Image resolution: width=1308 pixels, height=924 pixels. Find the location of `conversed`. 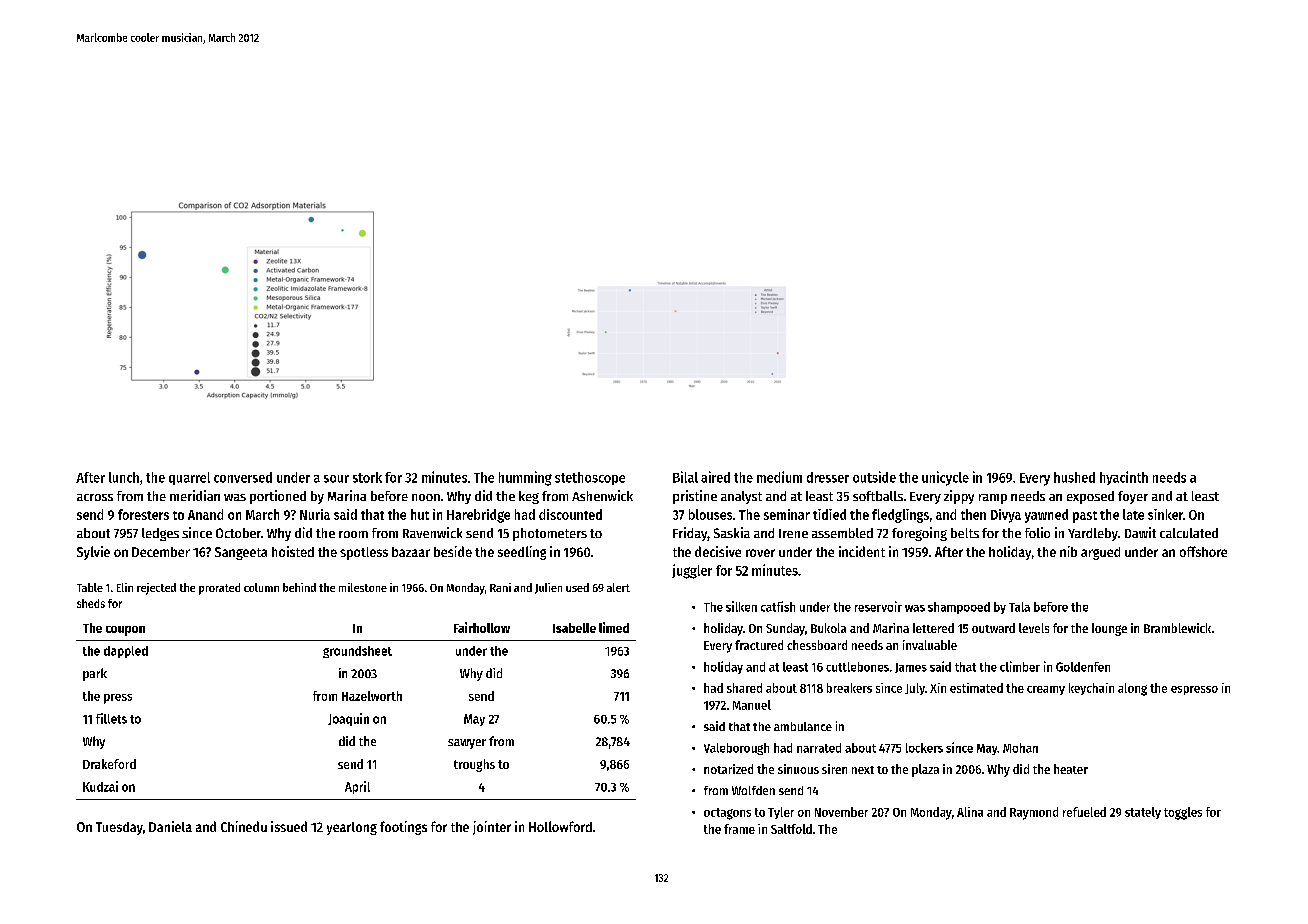

conversed is located at coordinates (243, 477).
